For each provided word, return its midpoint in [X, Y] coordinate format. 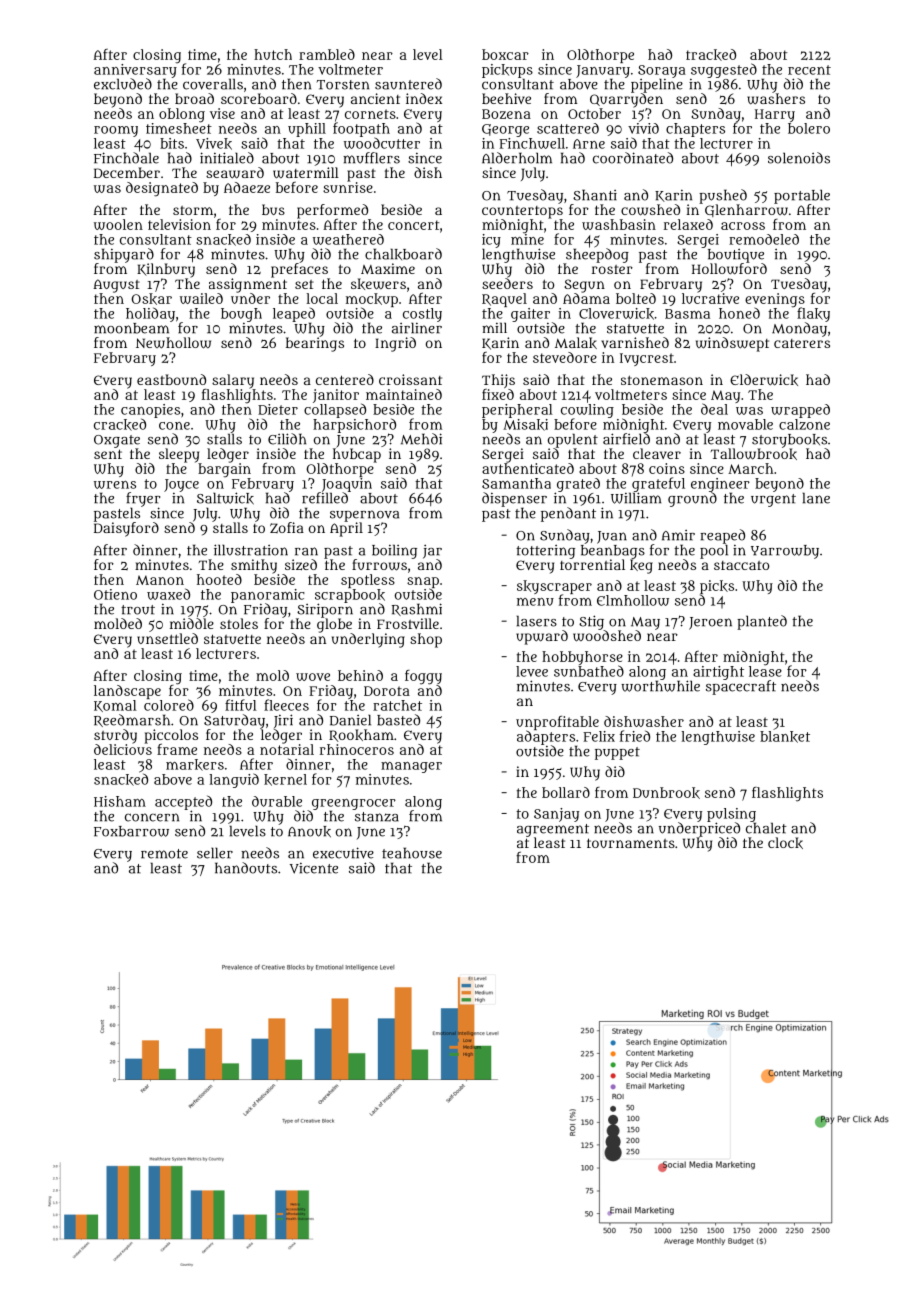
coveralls [213, 84]
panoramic [268, 596]
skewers [378, 284]
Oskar [151, 299]
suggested [724, 70]
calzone [804, 424]
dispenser [514, 499]
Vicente [314, 868]
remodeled [764, 239]
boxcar [505, 54]
